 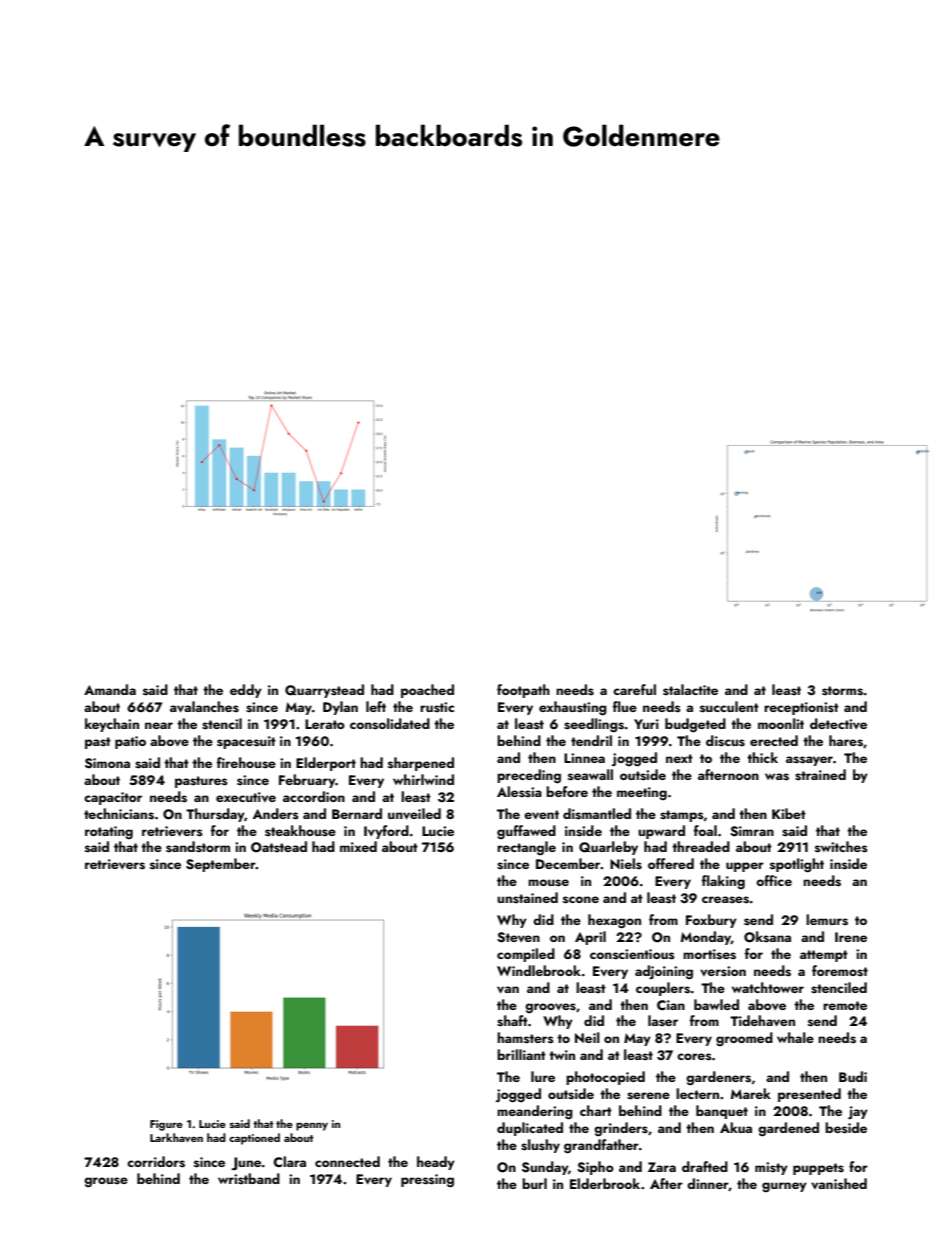 I want to click on shaft, so click(x=512, y=1021).
